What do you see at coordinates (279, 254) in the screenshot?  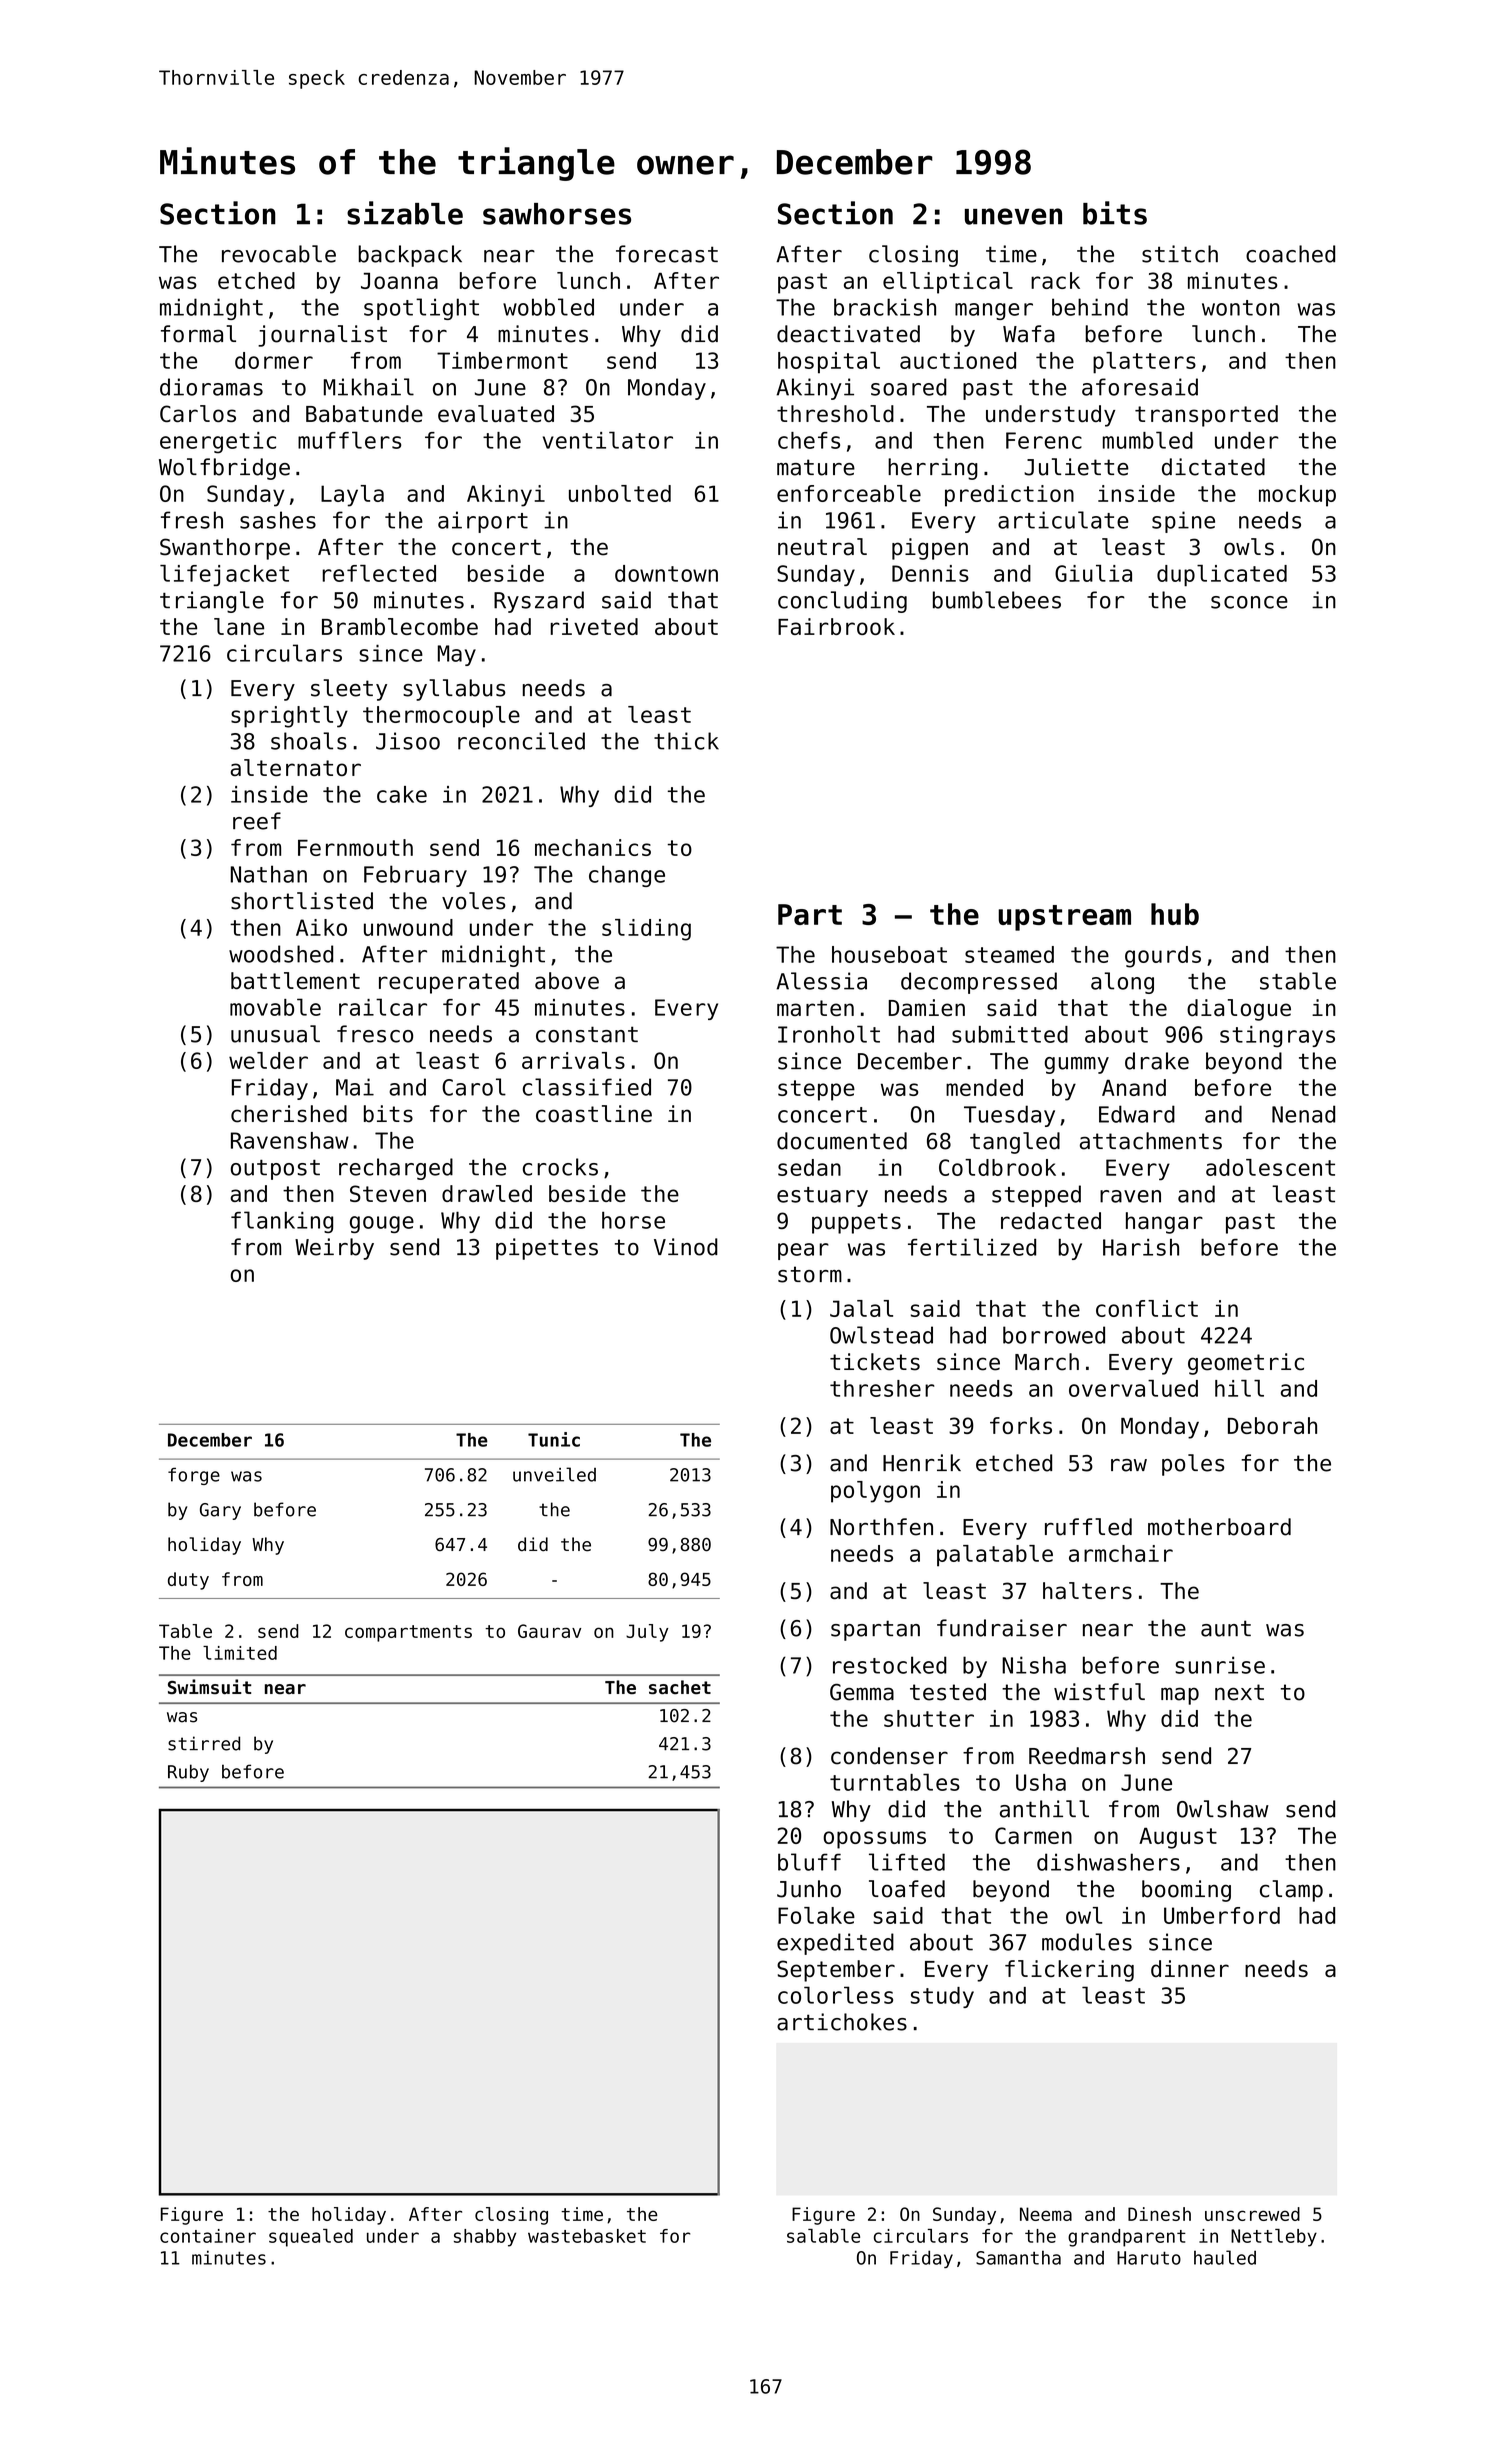 I see `revocable` at bounding box center [279, 254].
